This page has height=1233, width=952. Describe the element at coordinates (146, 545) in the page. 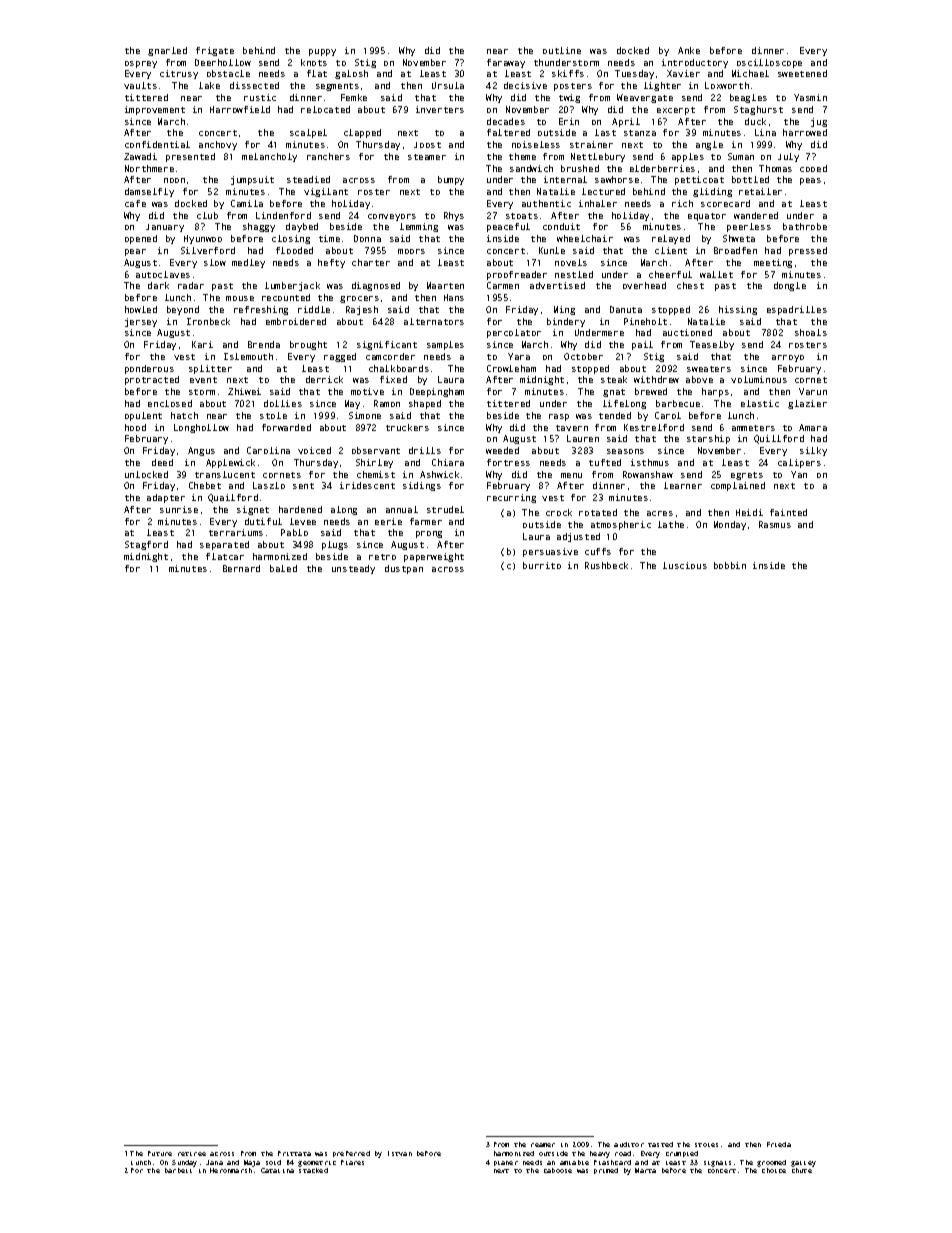

I see `Stagford` at that location.
